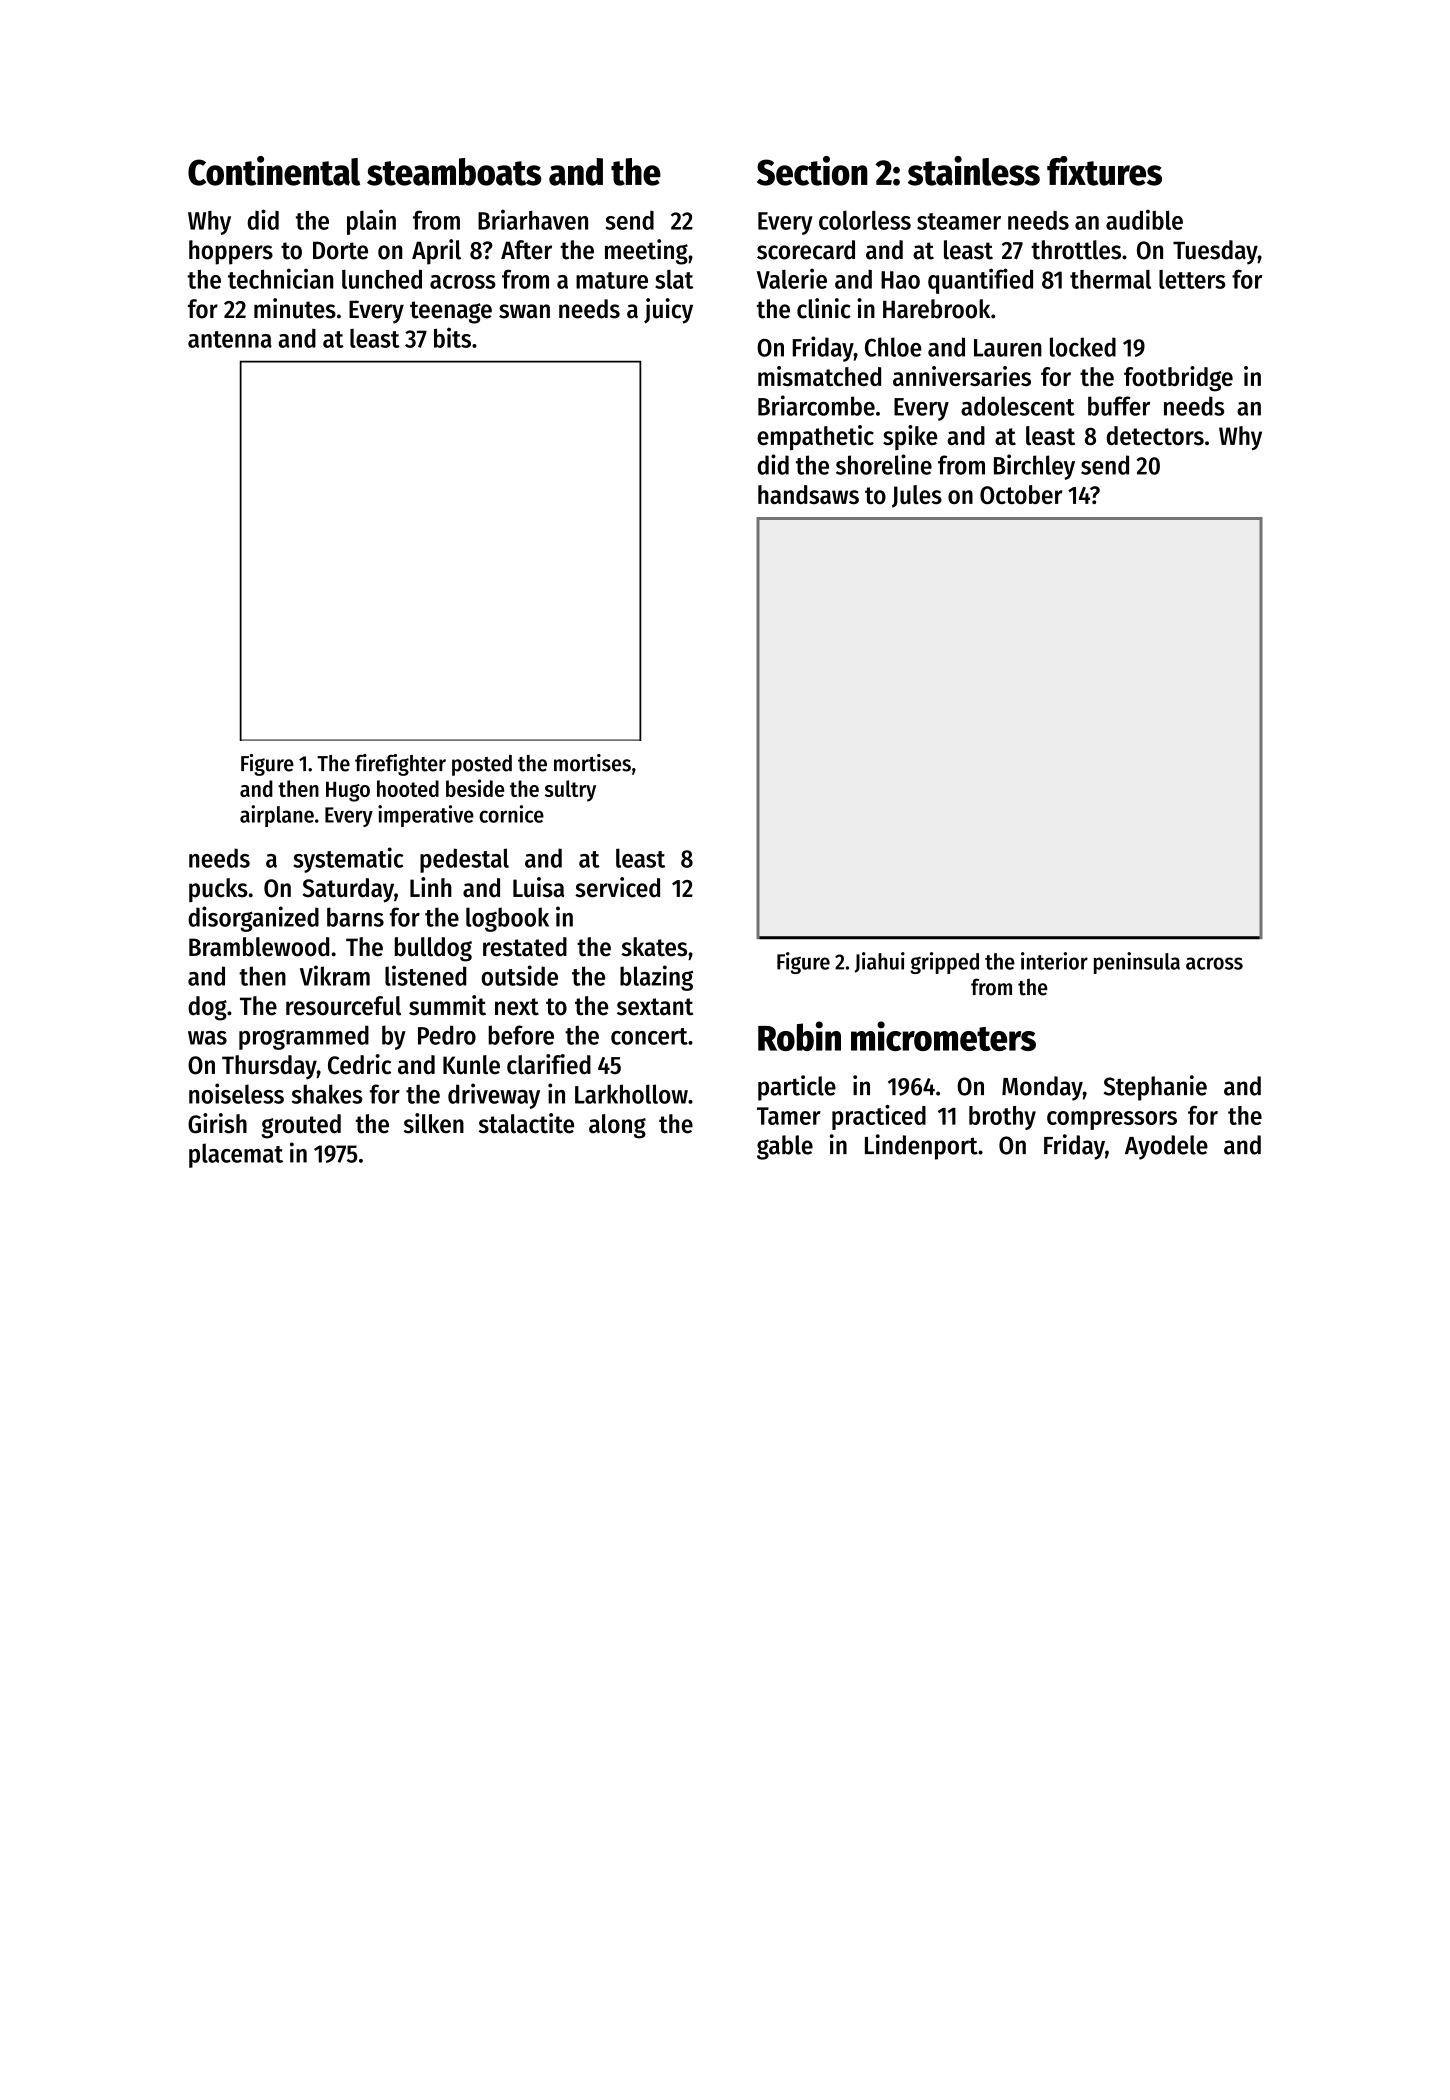 This image has height=2100, width=1450. What do you see at coordinates (207, 1038) in the image?
I see `was` at bounding box center [207, 1038].
